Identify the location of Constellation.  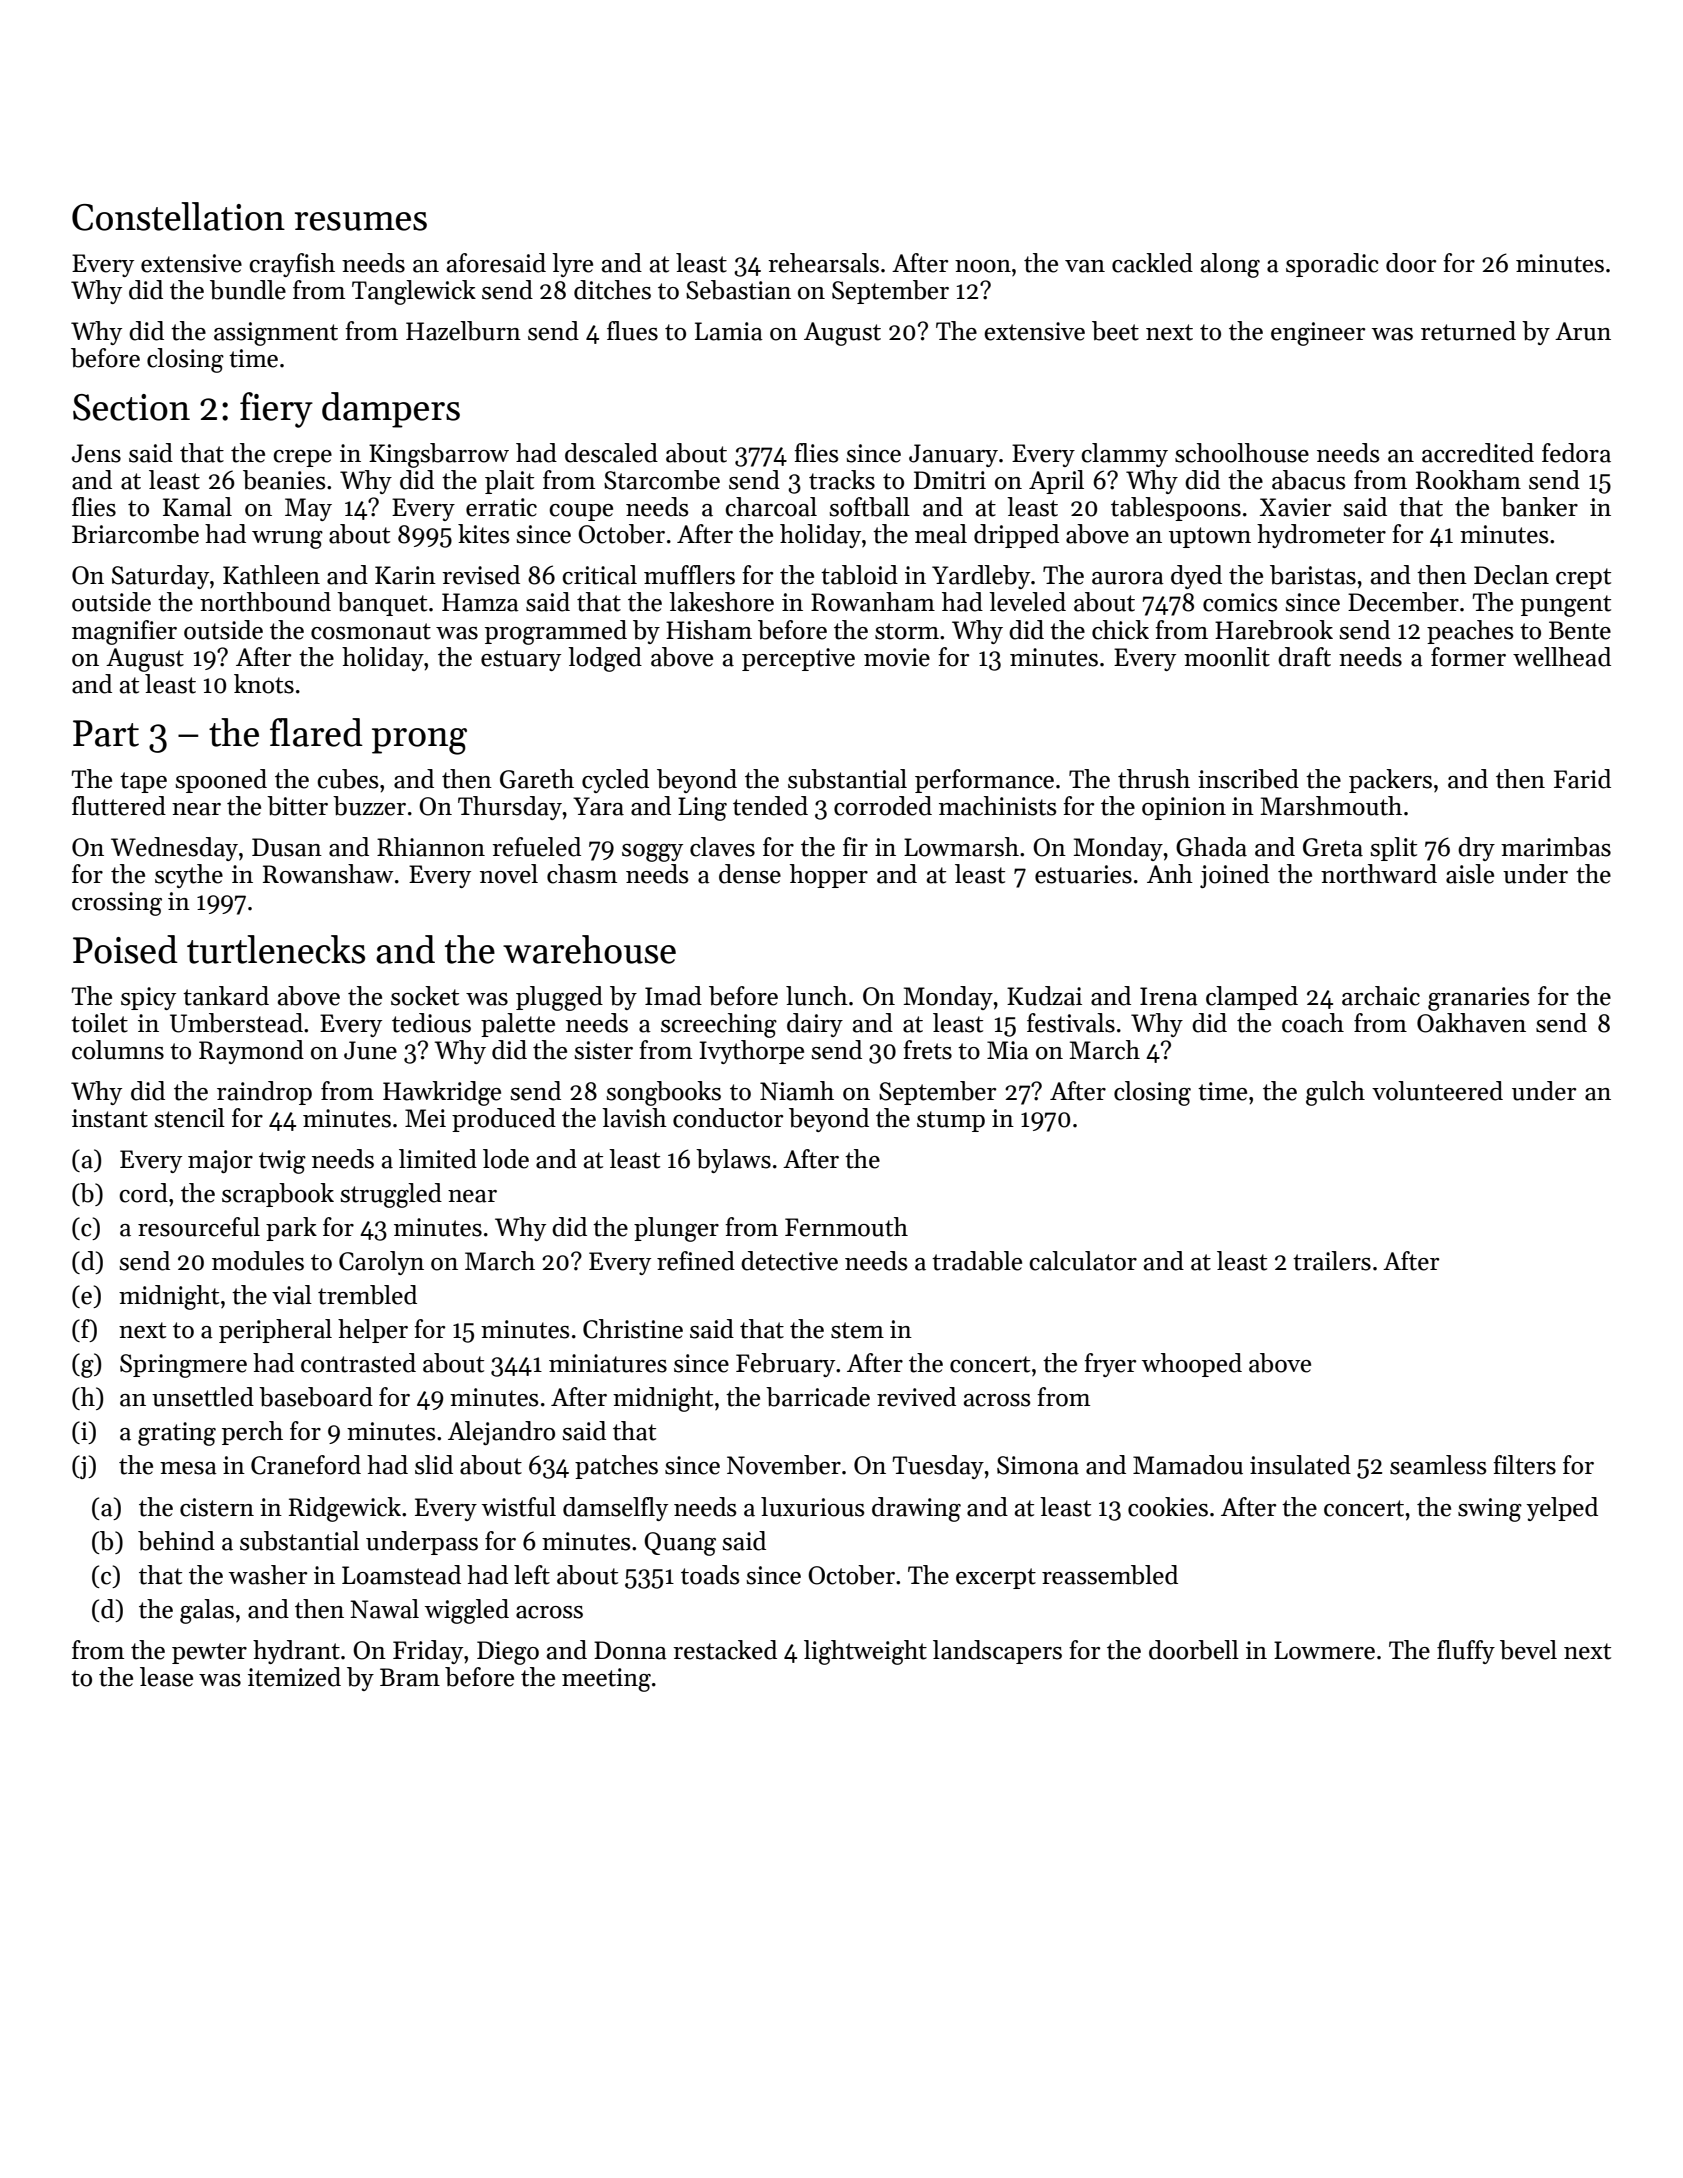
(178, 216).
